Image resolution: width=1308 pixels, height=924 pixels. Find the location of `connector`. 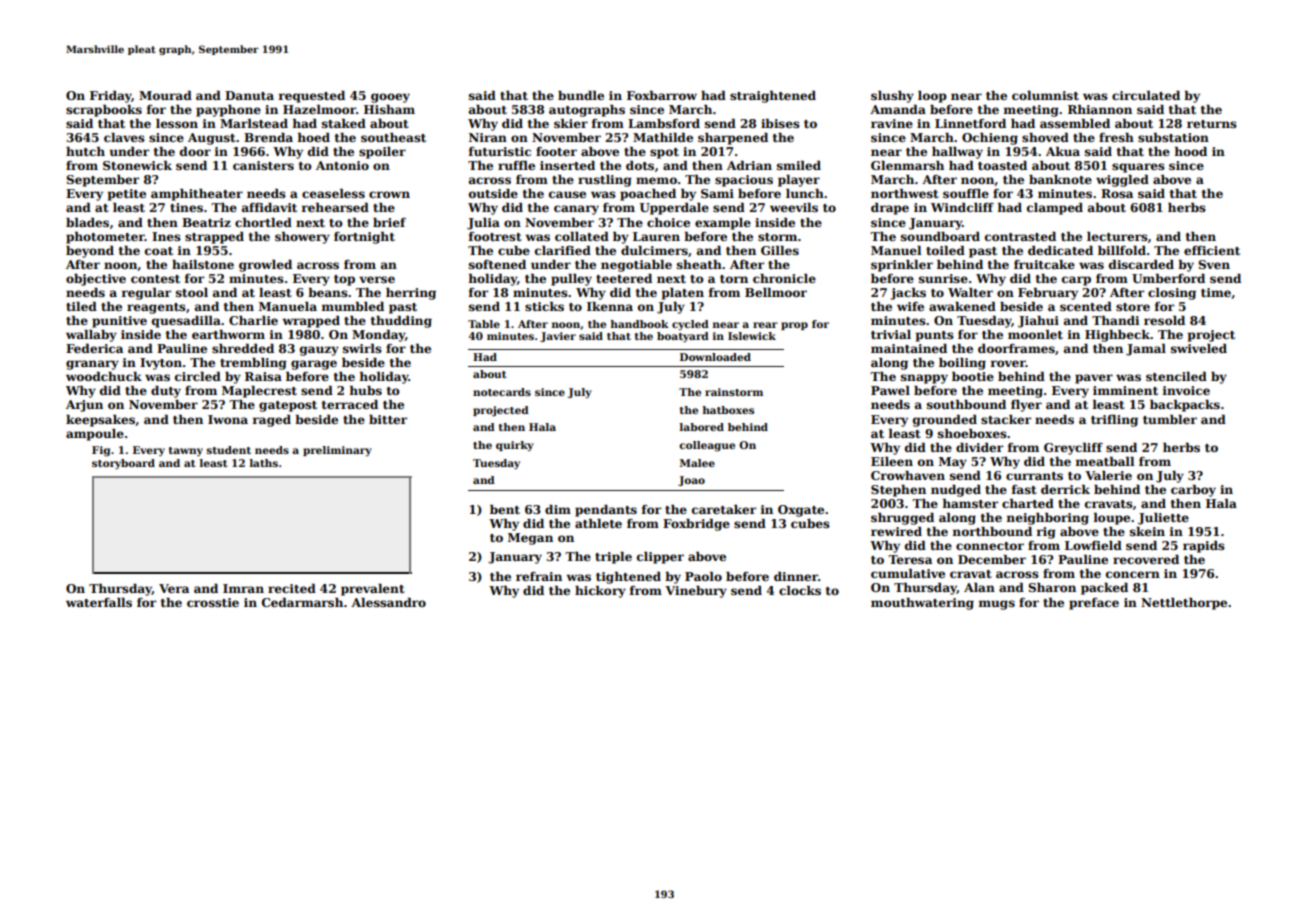

connector is located at coordinates (990, 546).
